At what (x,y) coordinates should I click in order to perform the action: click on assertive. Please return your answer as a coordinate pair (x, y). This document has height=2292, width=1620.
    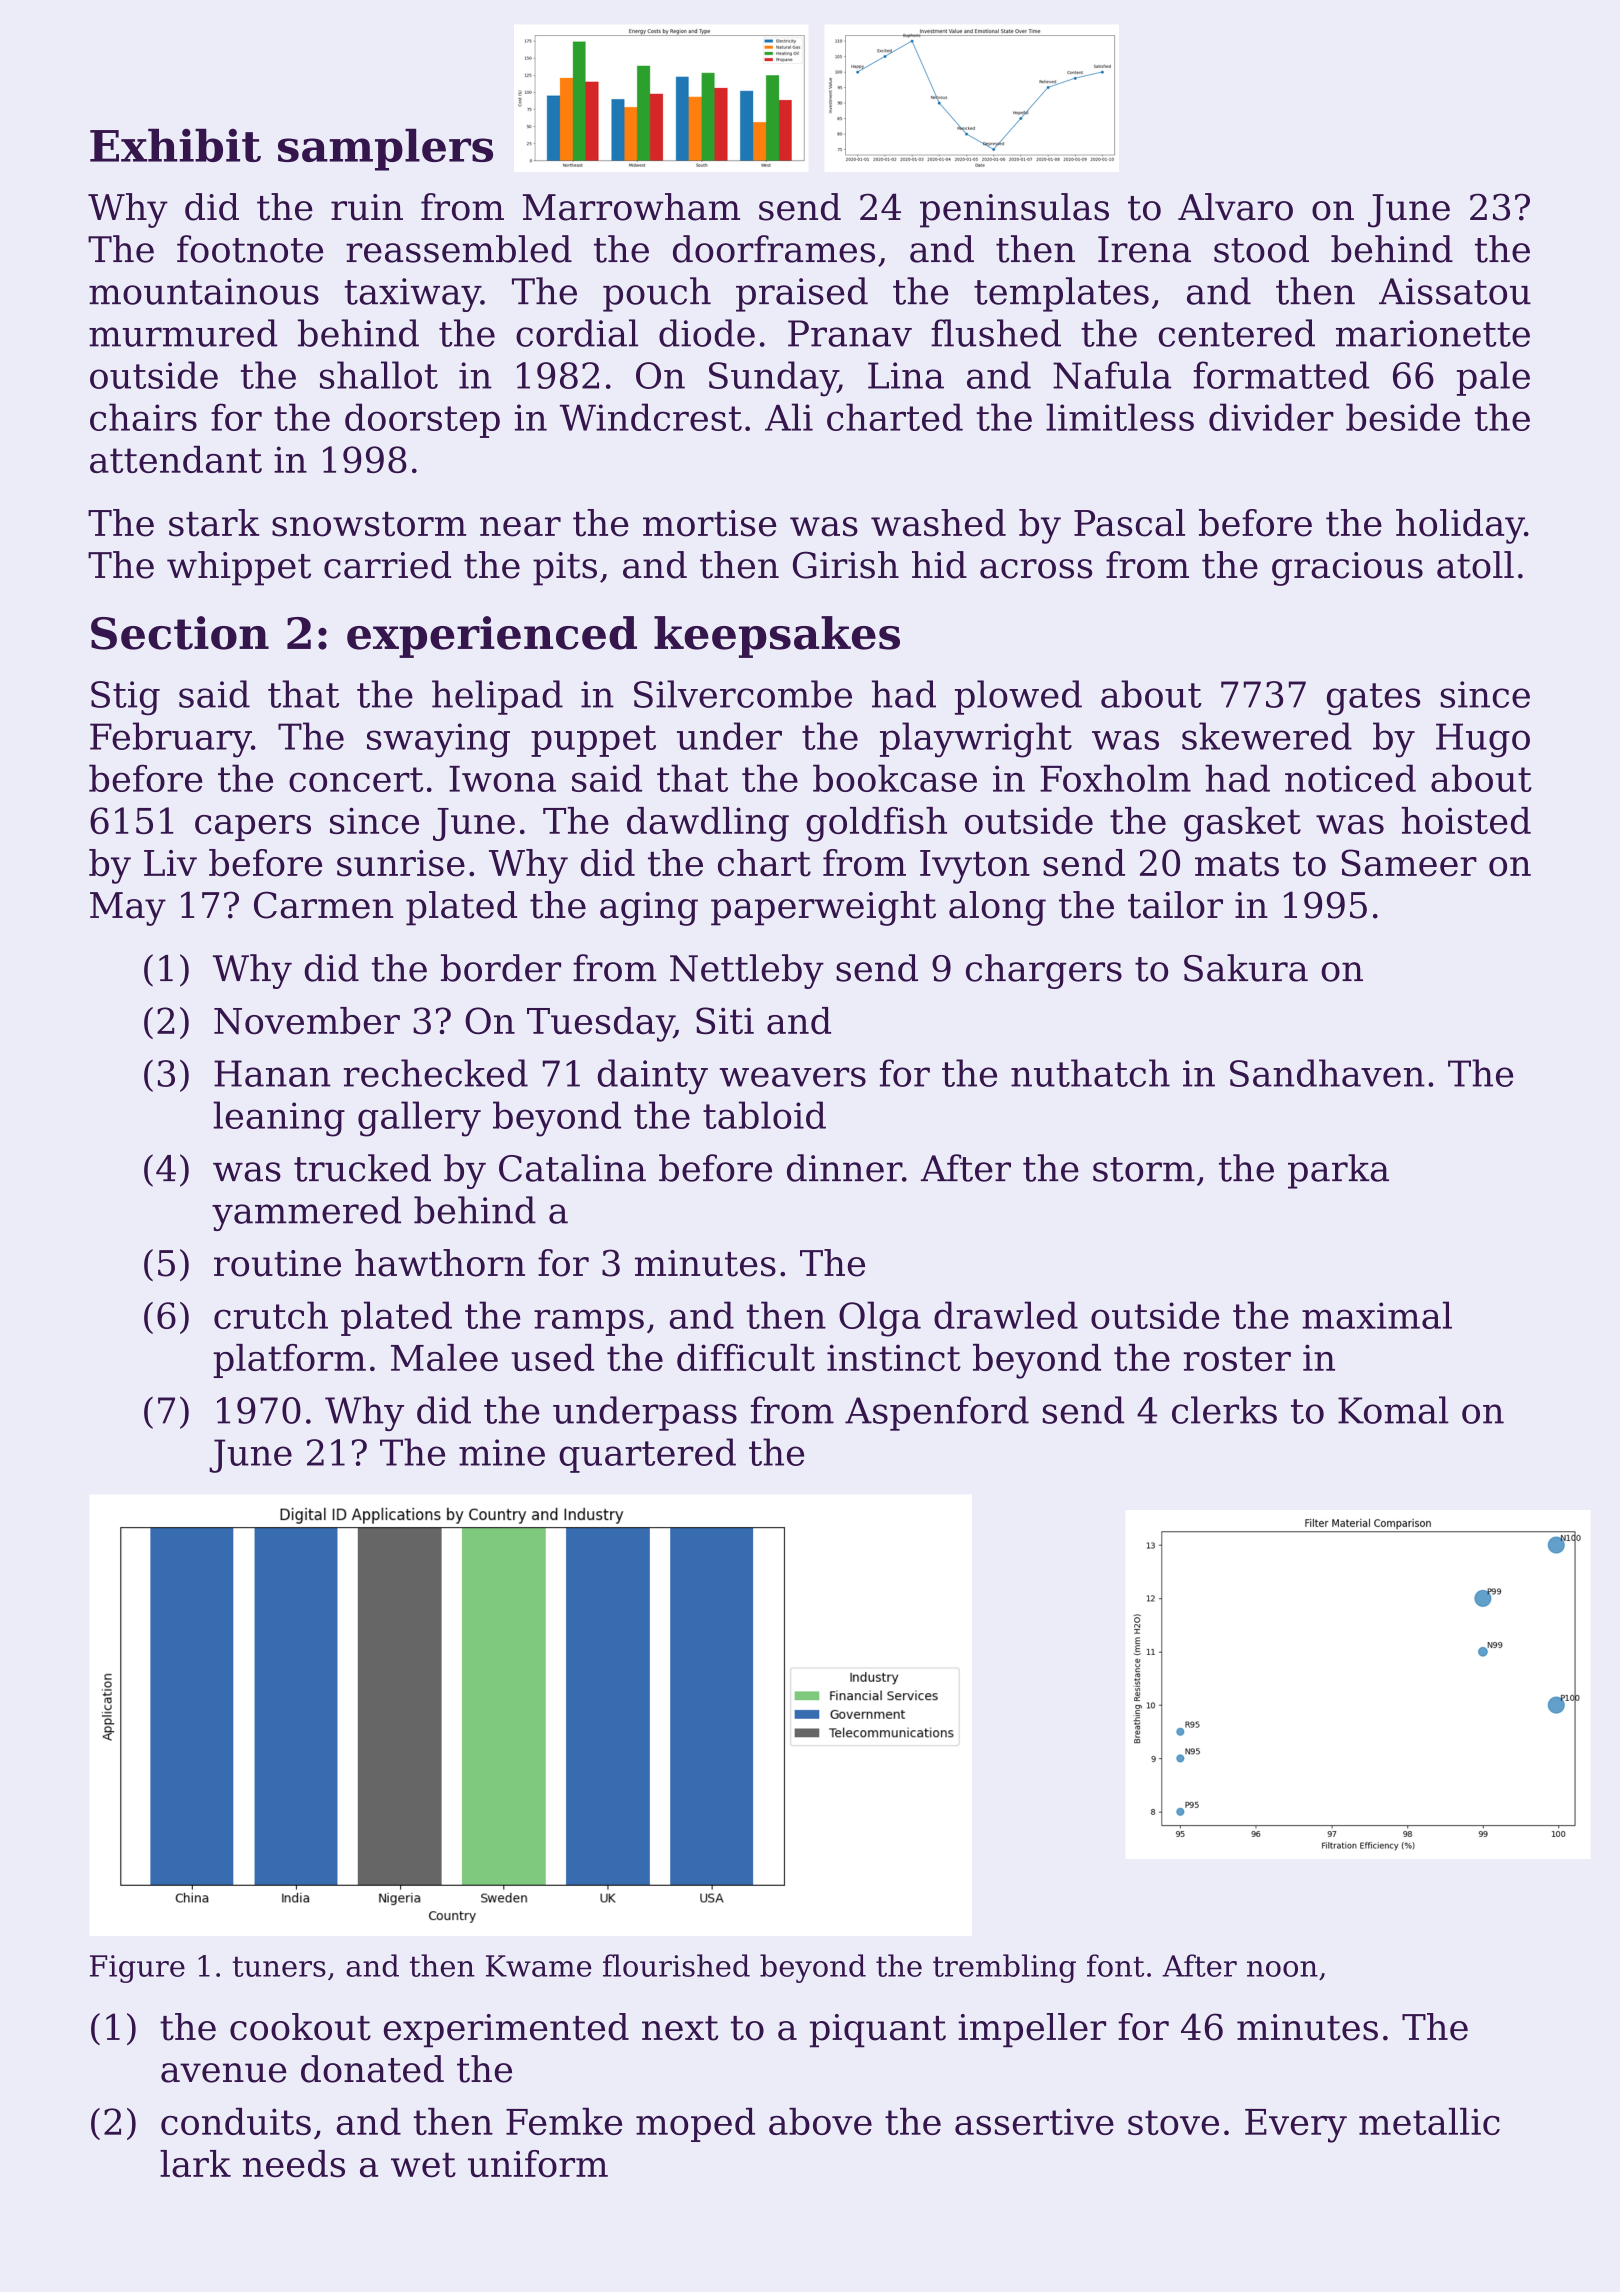
    Looking at the image, I should click on (1034, 2121).
